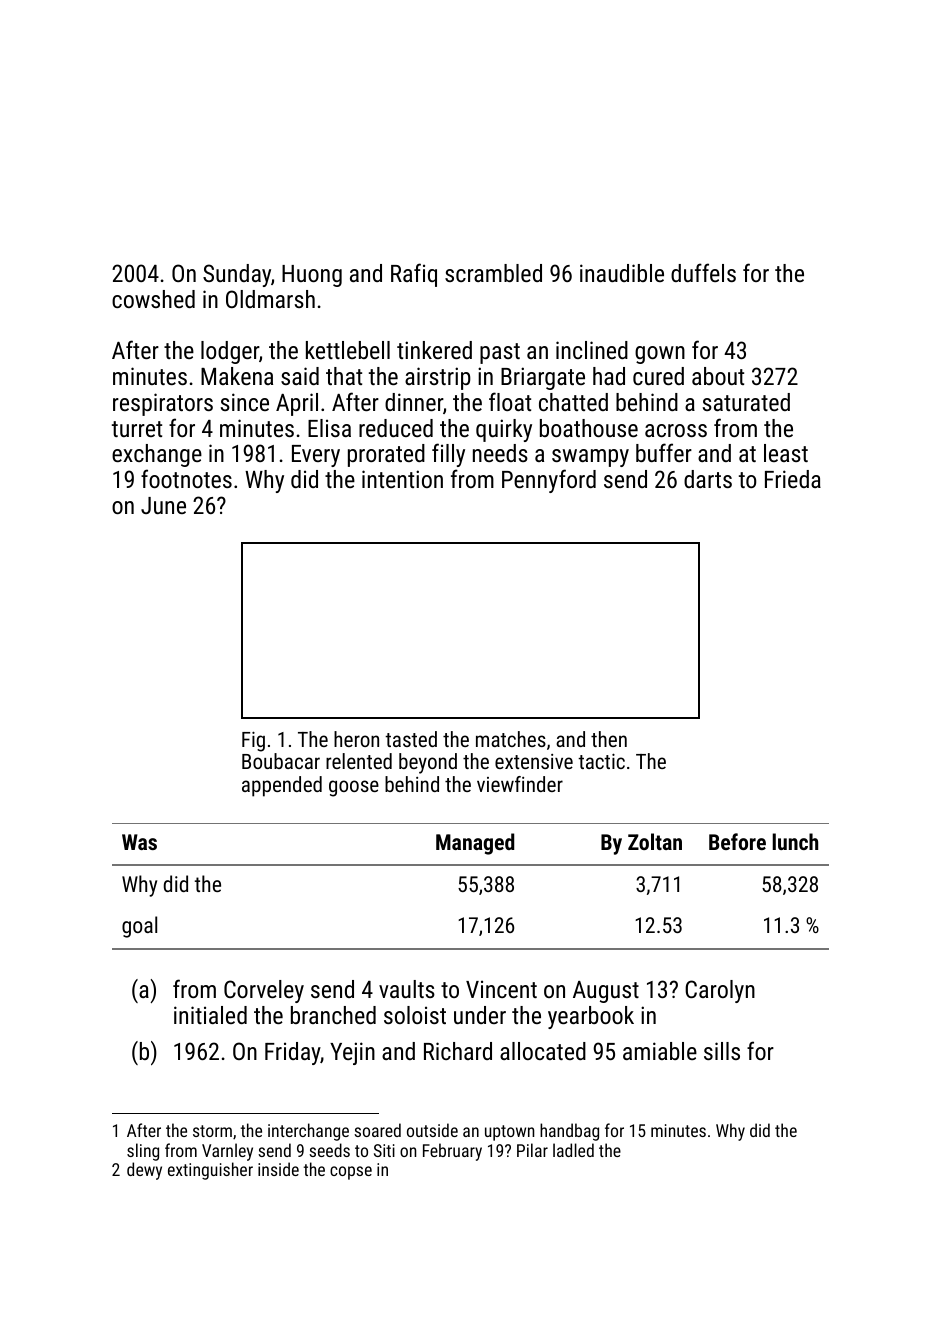  Describe the element at coordinates (573, 1150) in the screenshot. I see `ladled` at that location.
